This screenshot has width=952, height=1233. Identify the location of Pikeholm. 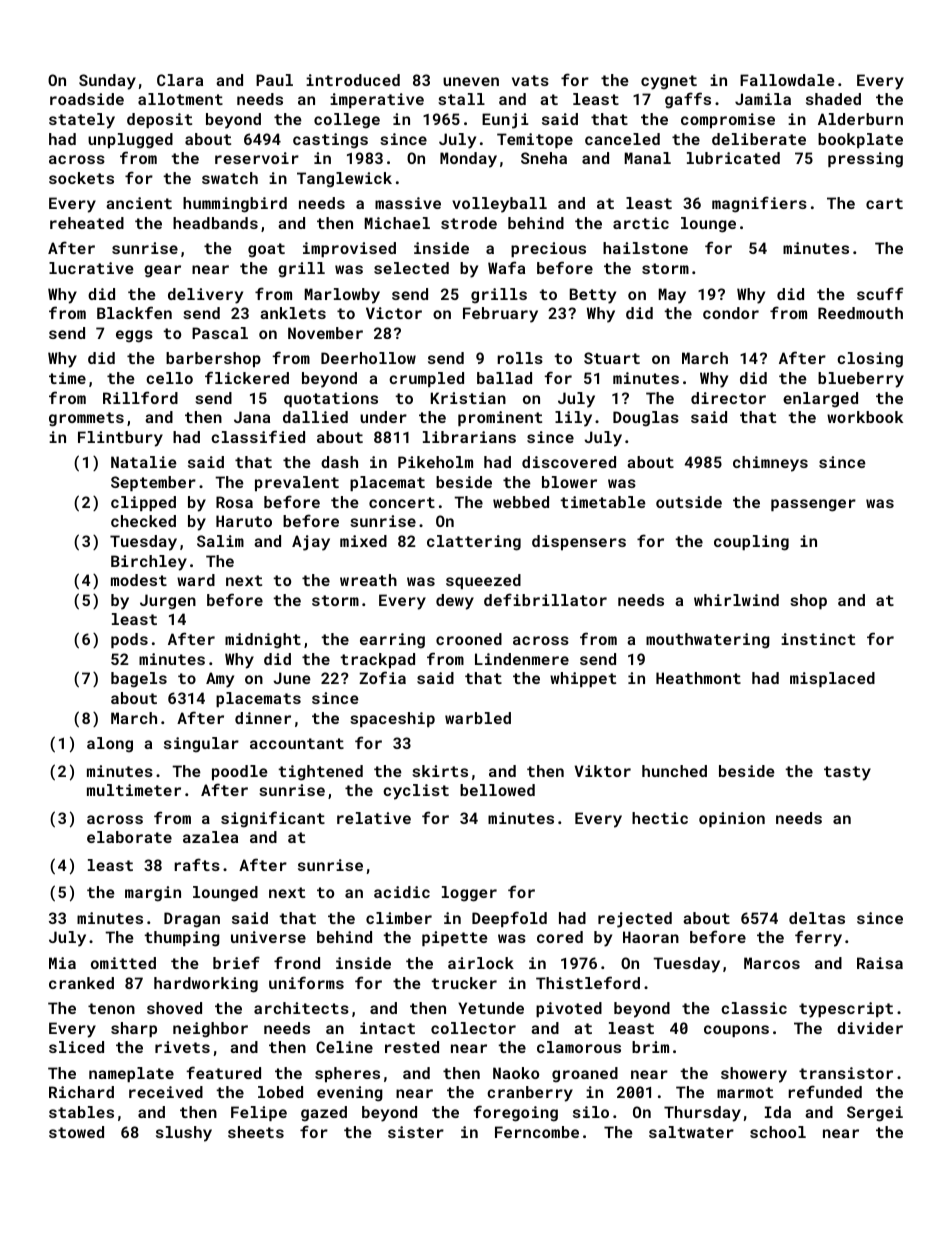
(435, 462).
